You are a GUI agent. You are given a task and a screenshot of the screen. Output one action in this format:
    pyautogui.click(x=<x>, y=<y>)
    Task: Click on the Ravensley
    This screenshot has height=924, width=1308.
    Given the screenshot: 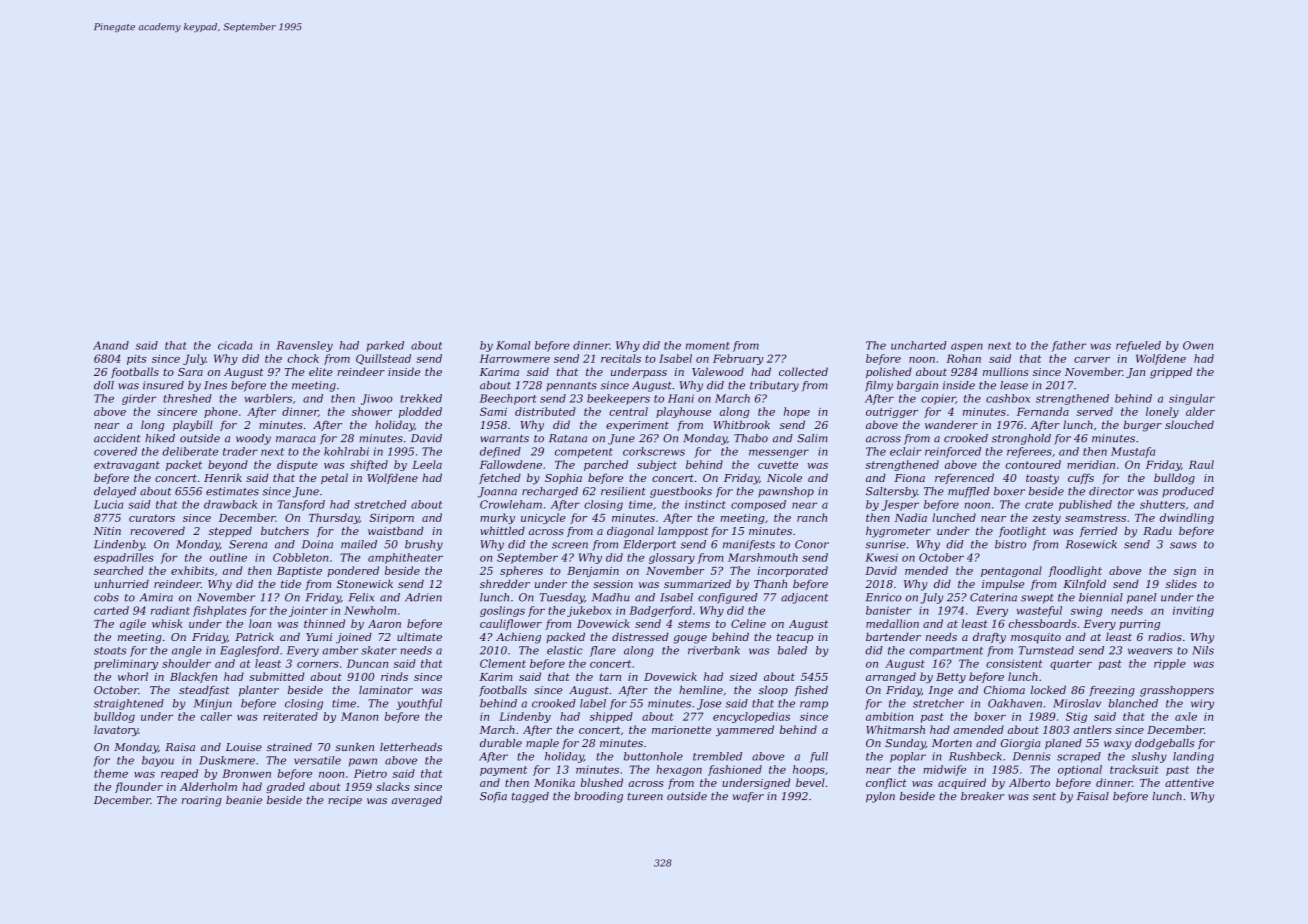 What is the action you would take?
    pyautogui.click(x=305, y=346)
